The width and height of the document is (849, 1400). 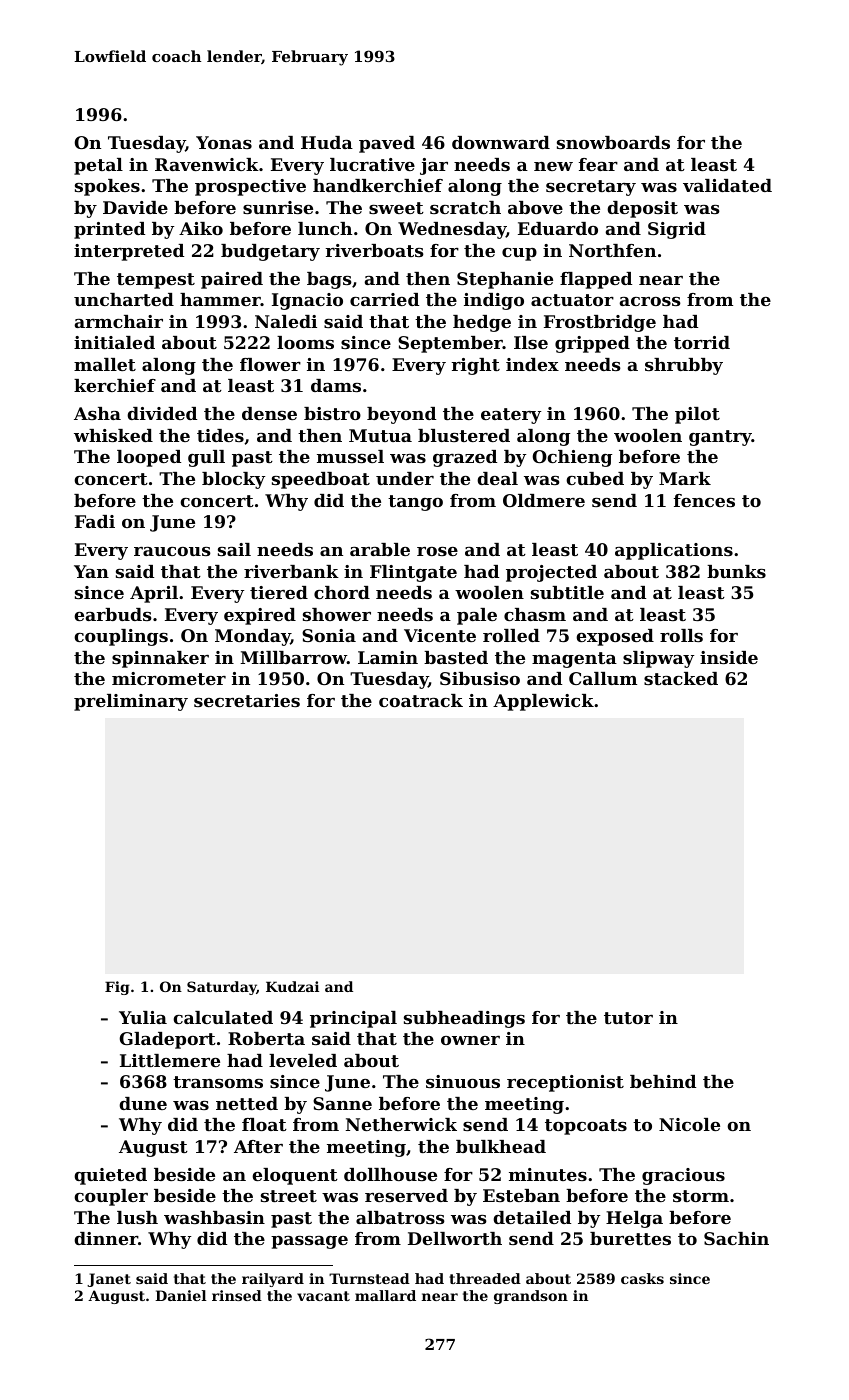 I want to click on behind, so click(x=663, y=1081).
